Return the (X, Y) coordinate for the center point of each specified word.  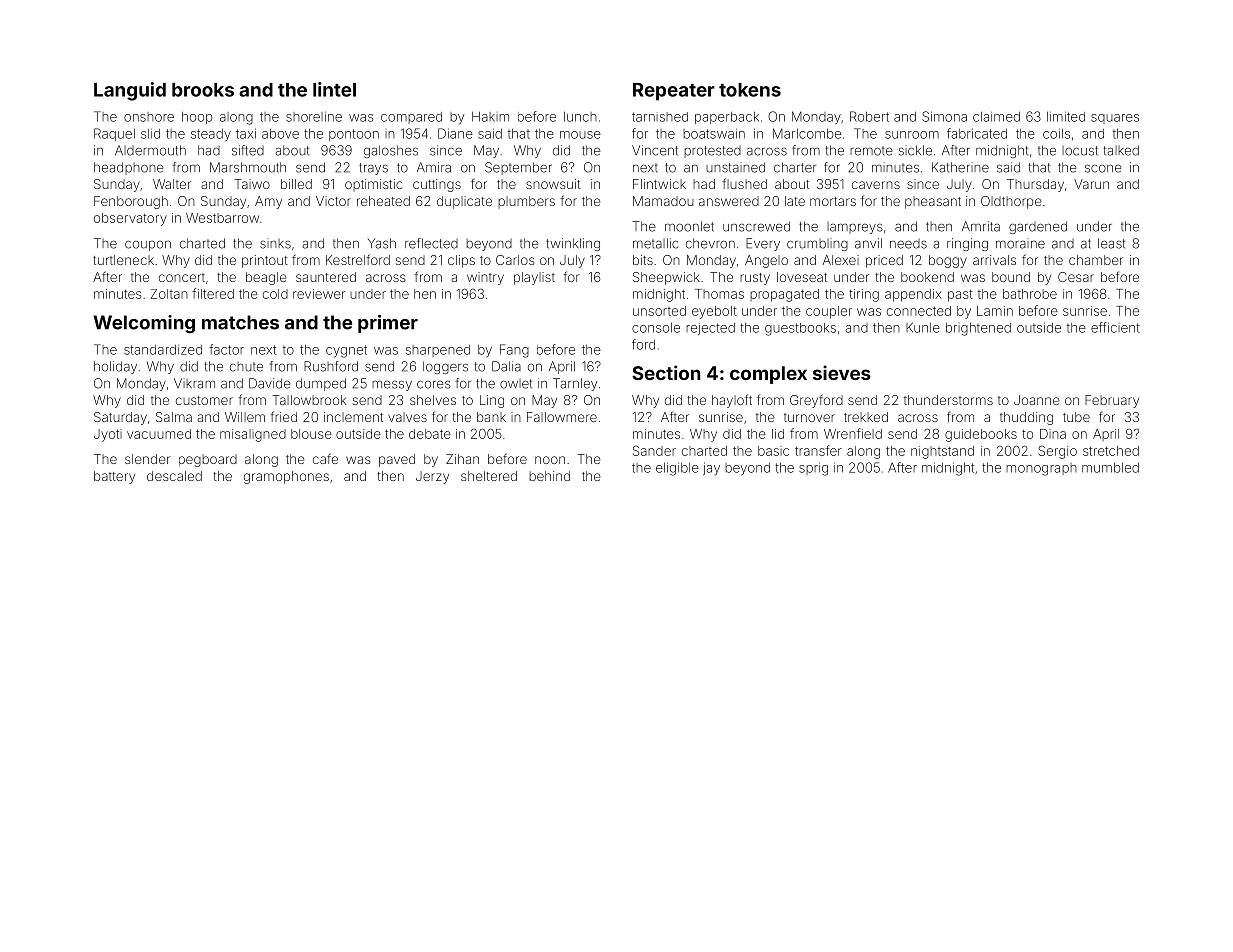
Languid (130, 91)
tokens (750, 90)
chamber (1096, 260)
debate (430, 434)
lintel (334, 89)
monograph (1041, 469)
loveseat (802, 277)
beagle (266, 278)
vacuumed (159, 434)
